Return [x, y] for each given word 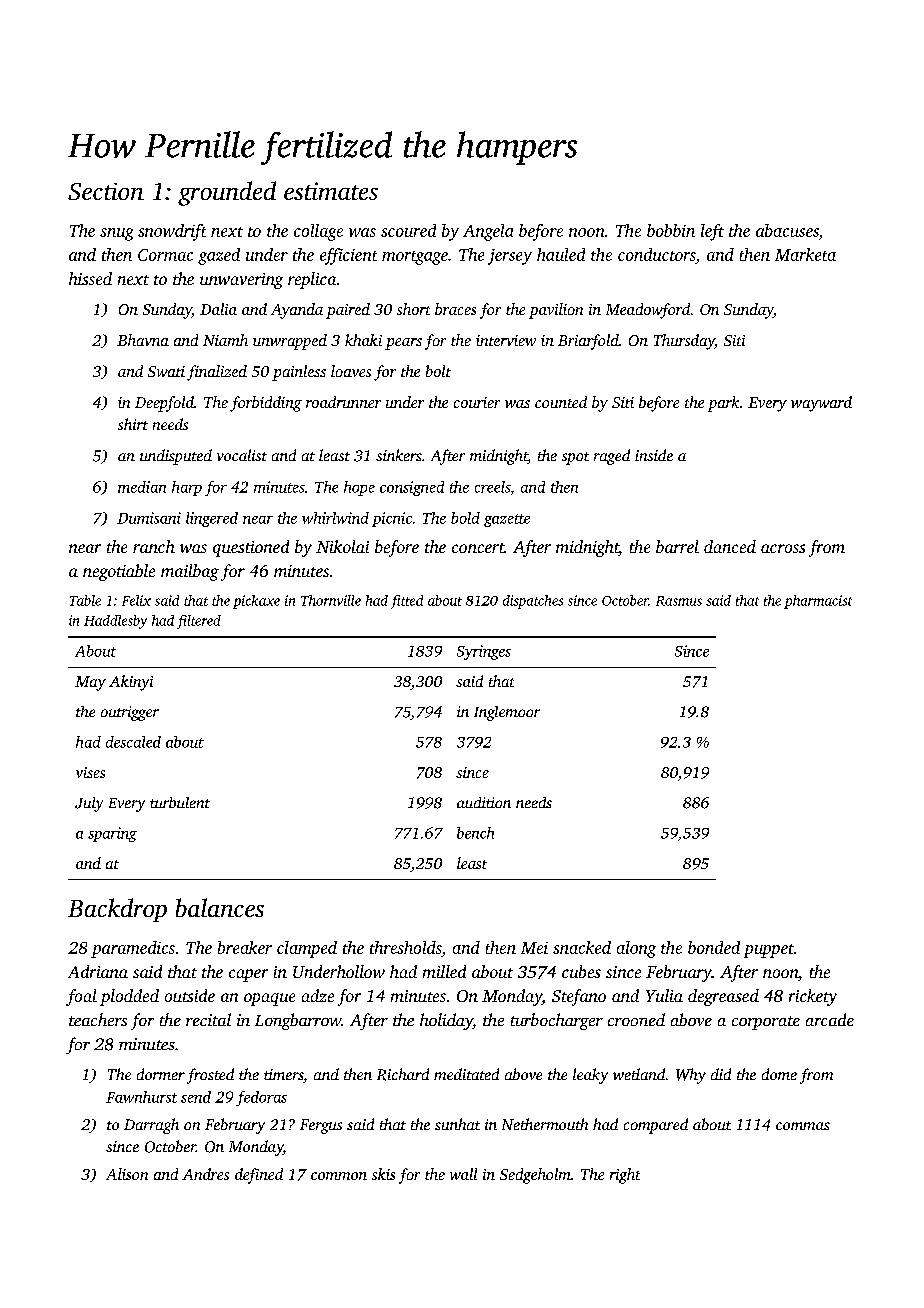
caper [248, 975]
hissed [90, 278]
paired [348, 311]
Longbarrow [298, 1021]
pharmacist [818, 602]
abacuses [787, 230]
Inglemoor [507, 713]
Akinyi [131, 683]
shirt [133, 424]
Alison [127, 1174]
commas [803, 1126]
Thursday [684, 342]
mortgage [415, 258]
